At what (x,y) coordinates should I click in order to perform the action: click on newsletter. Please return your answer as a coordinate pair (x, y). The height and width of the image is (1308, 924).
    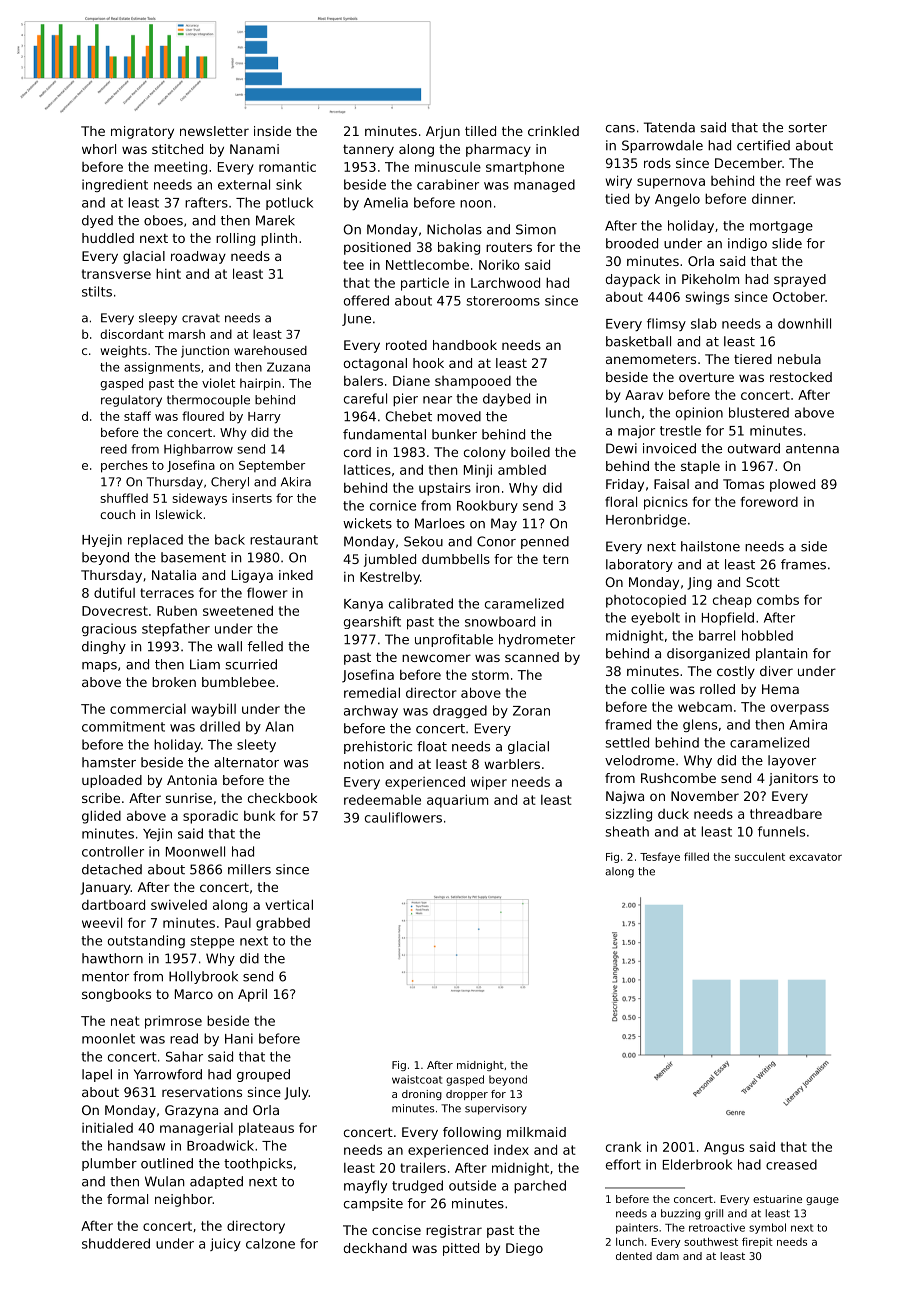
    Looking at the image, I should click on (214, 131).
